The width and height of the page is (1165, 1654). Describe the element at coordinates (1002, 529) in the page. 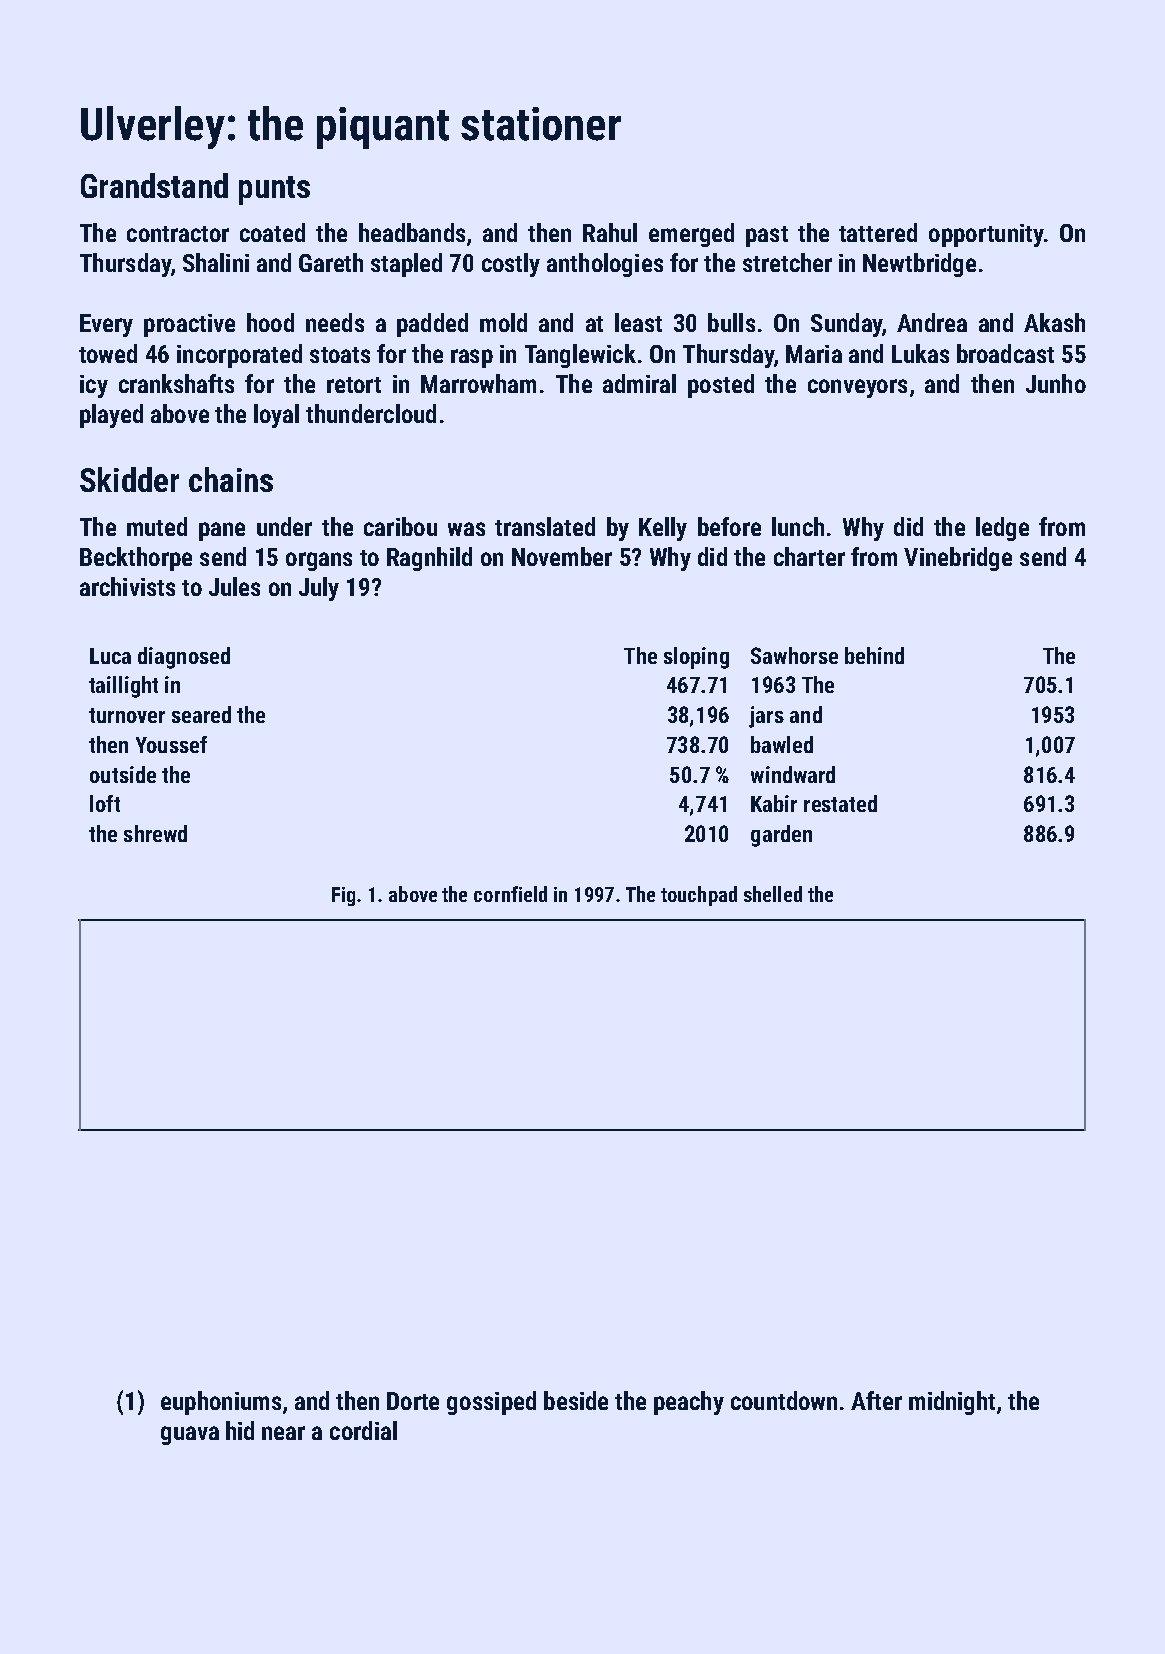

I see `ledge` at that location.
